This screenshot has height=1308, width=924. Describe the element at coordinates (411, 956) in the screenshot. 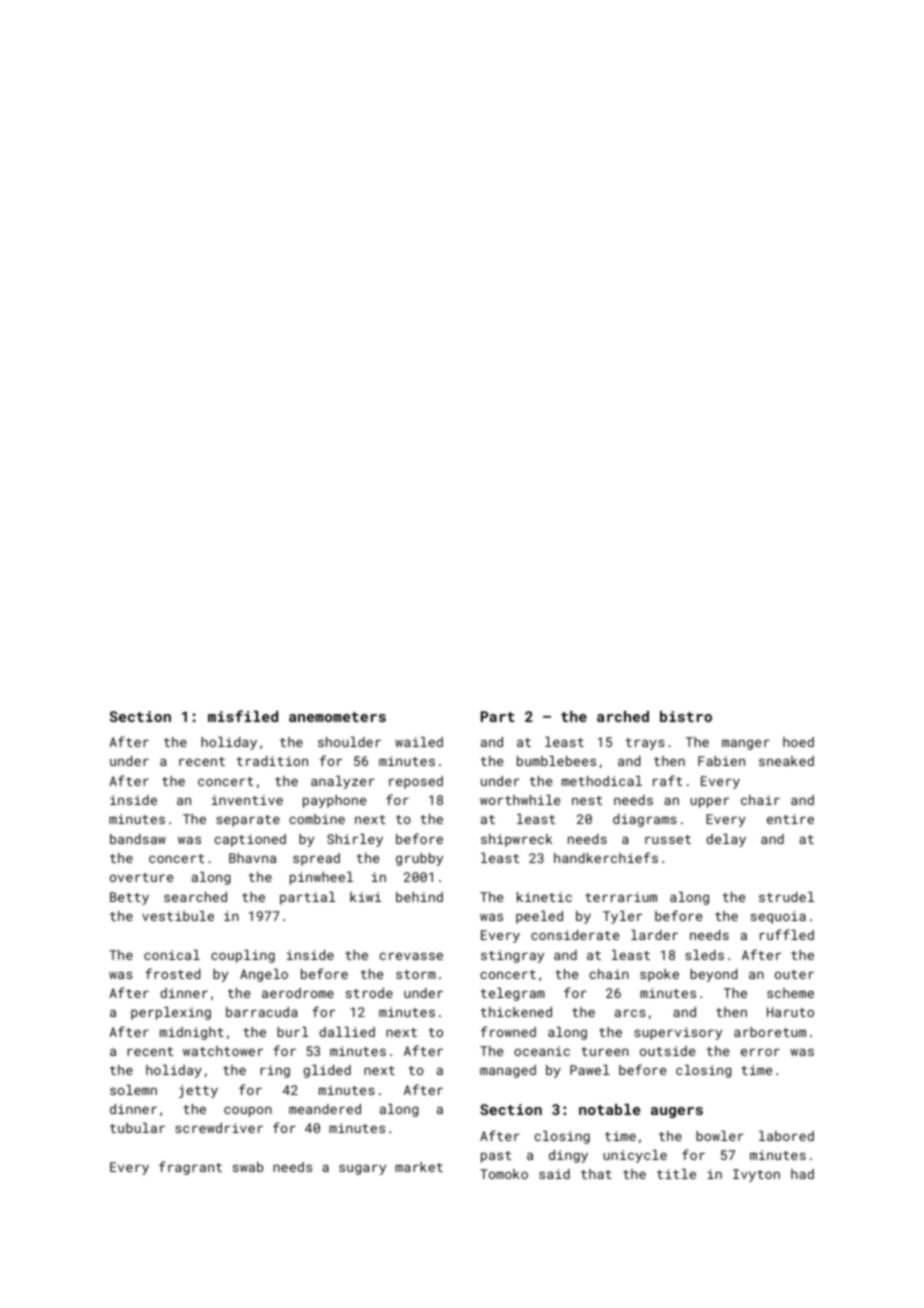

I see `crevasse` at that location.
